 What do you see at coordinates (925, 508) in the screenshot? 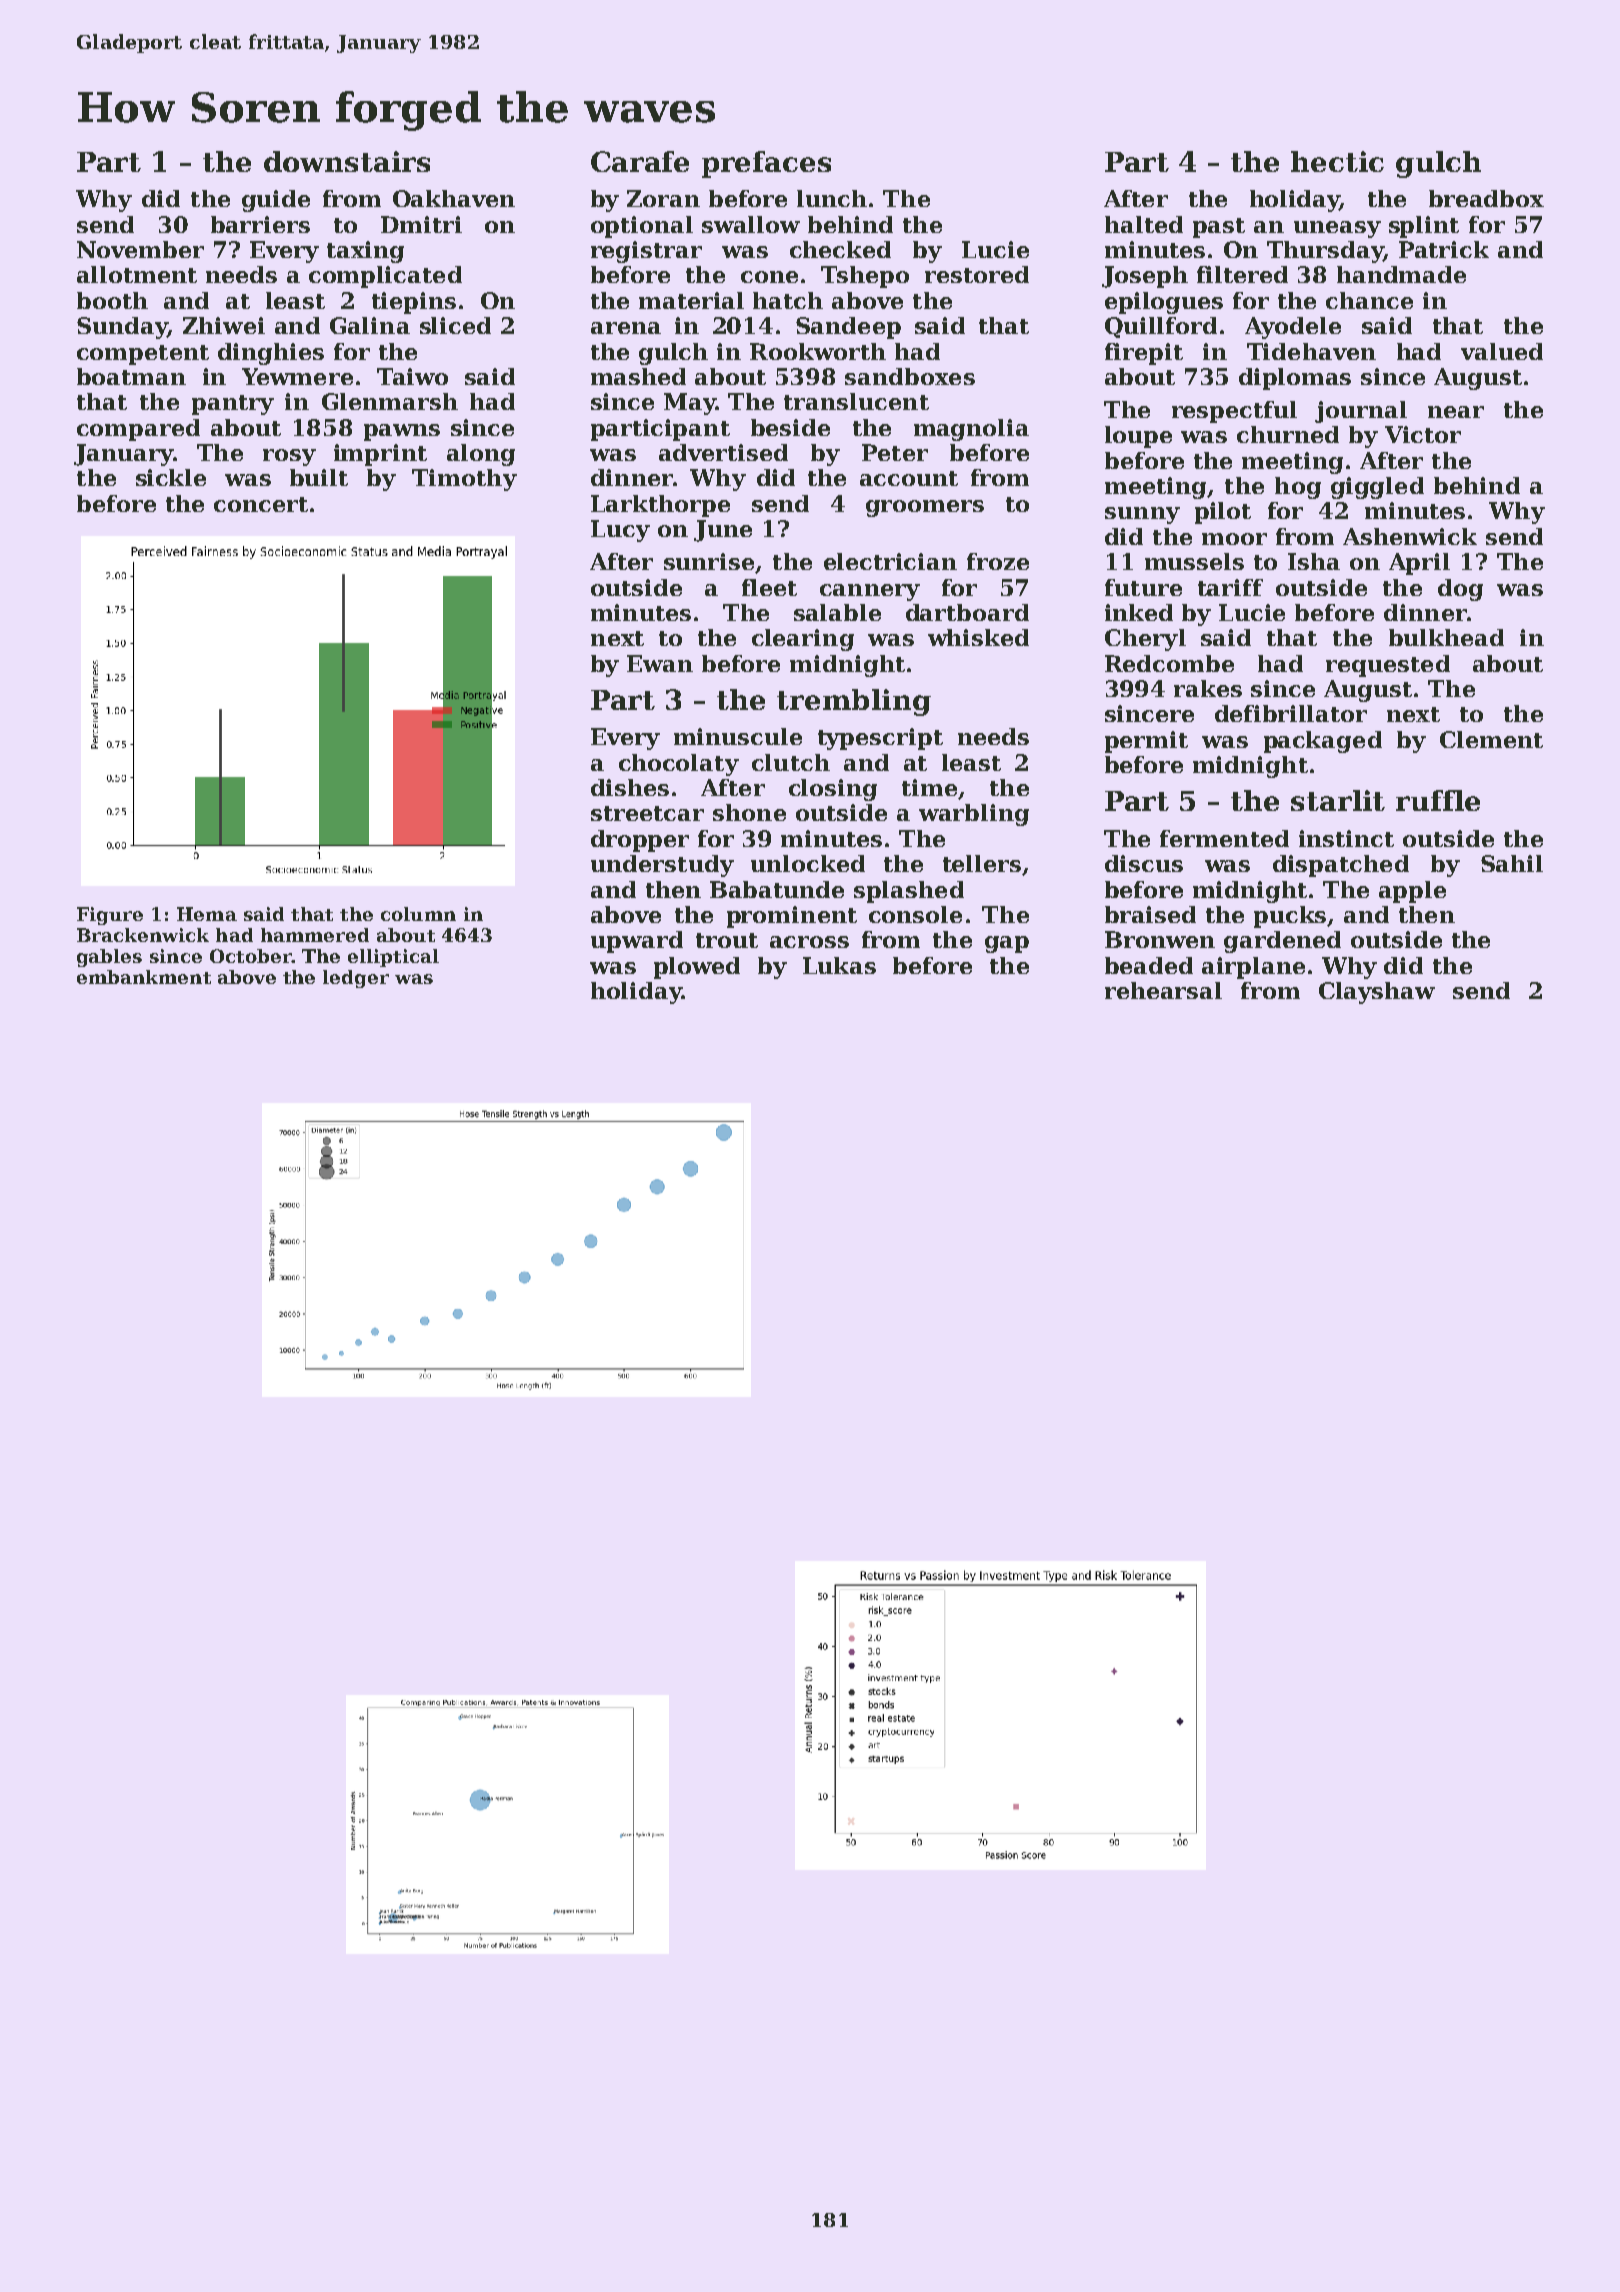
I see `groomers` at bounding box center [925, 508].
